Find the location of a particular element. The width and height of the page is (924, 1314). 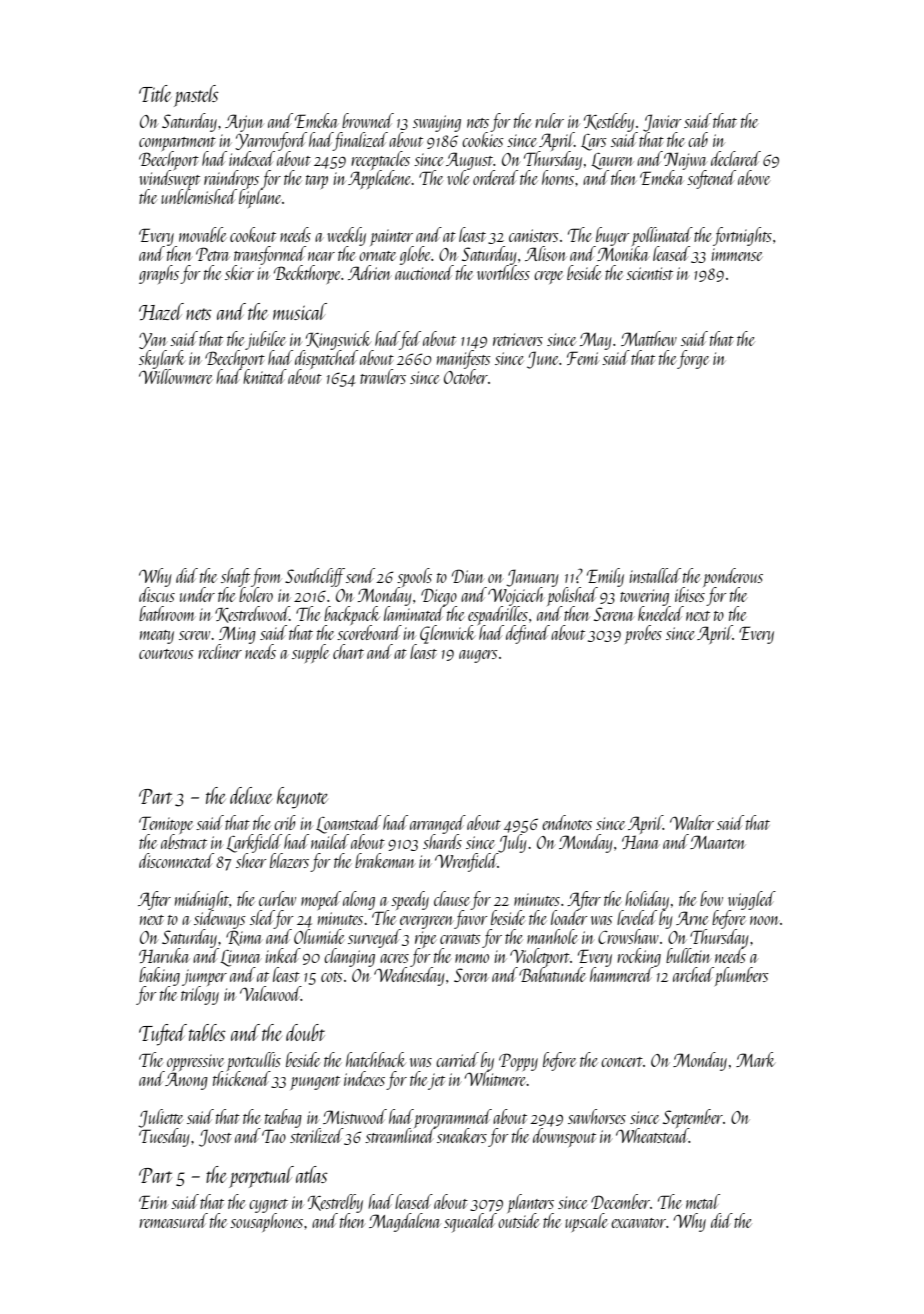

pastels is located at coordinates (196, 96).
